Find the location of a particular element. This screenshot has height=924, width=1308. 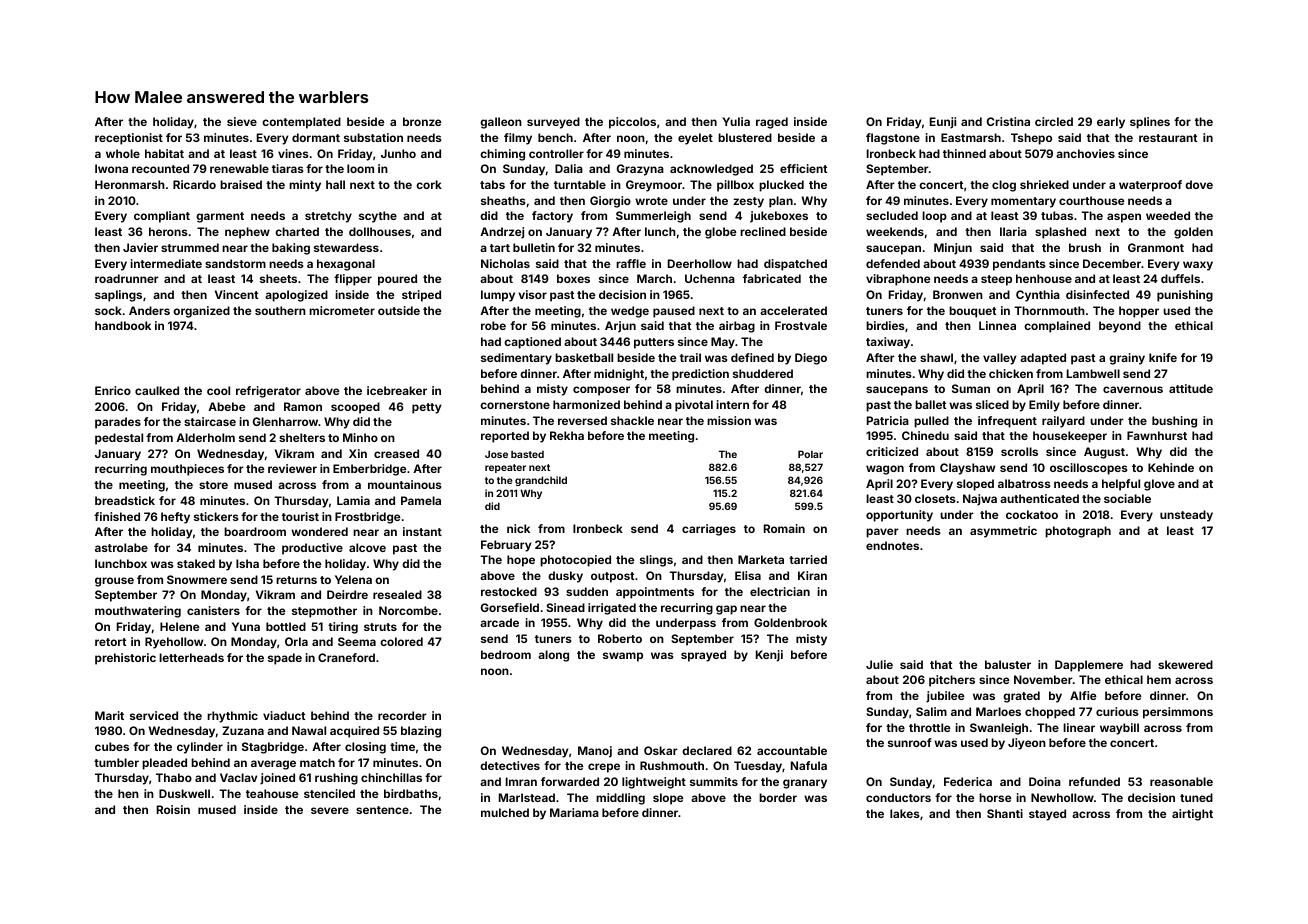

receptionist is located at coordinates (129, 139).
